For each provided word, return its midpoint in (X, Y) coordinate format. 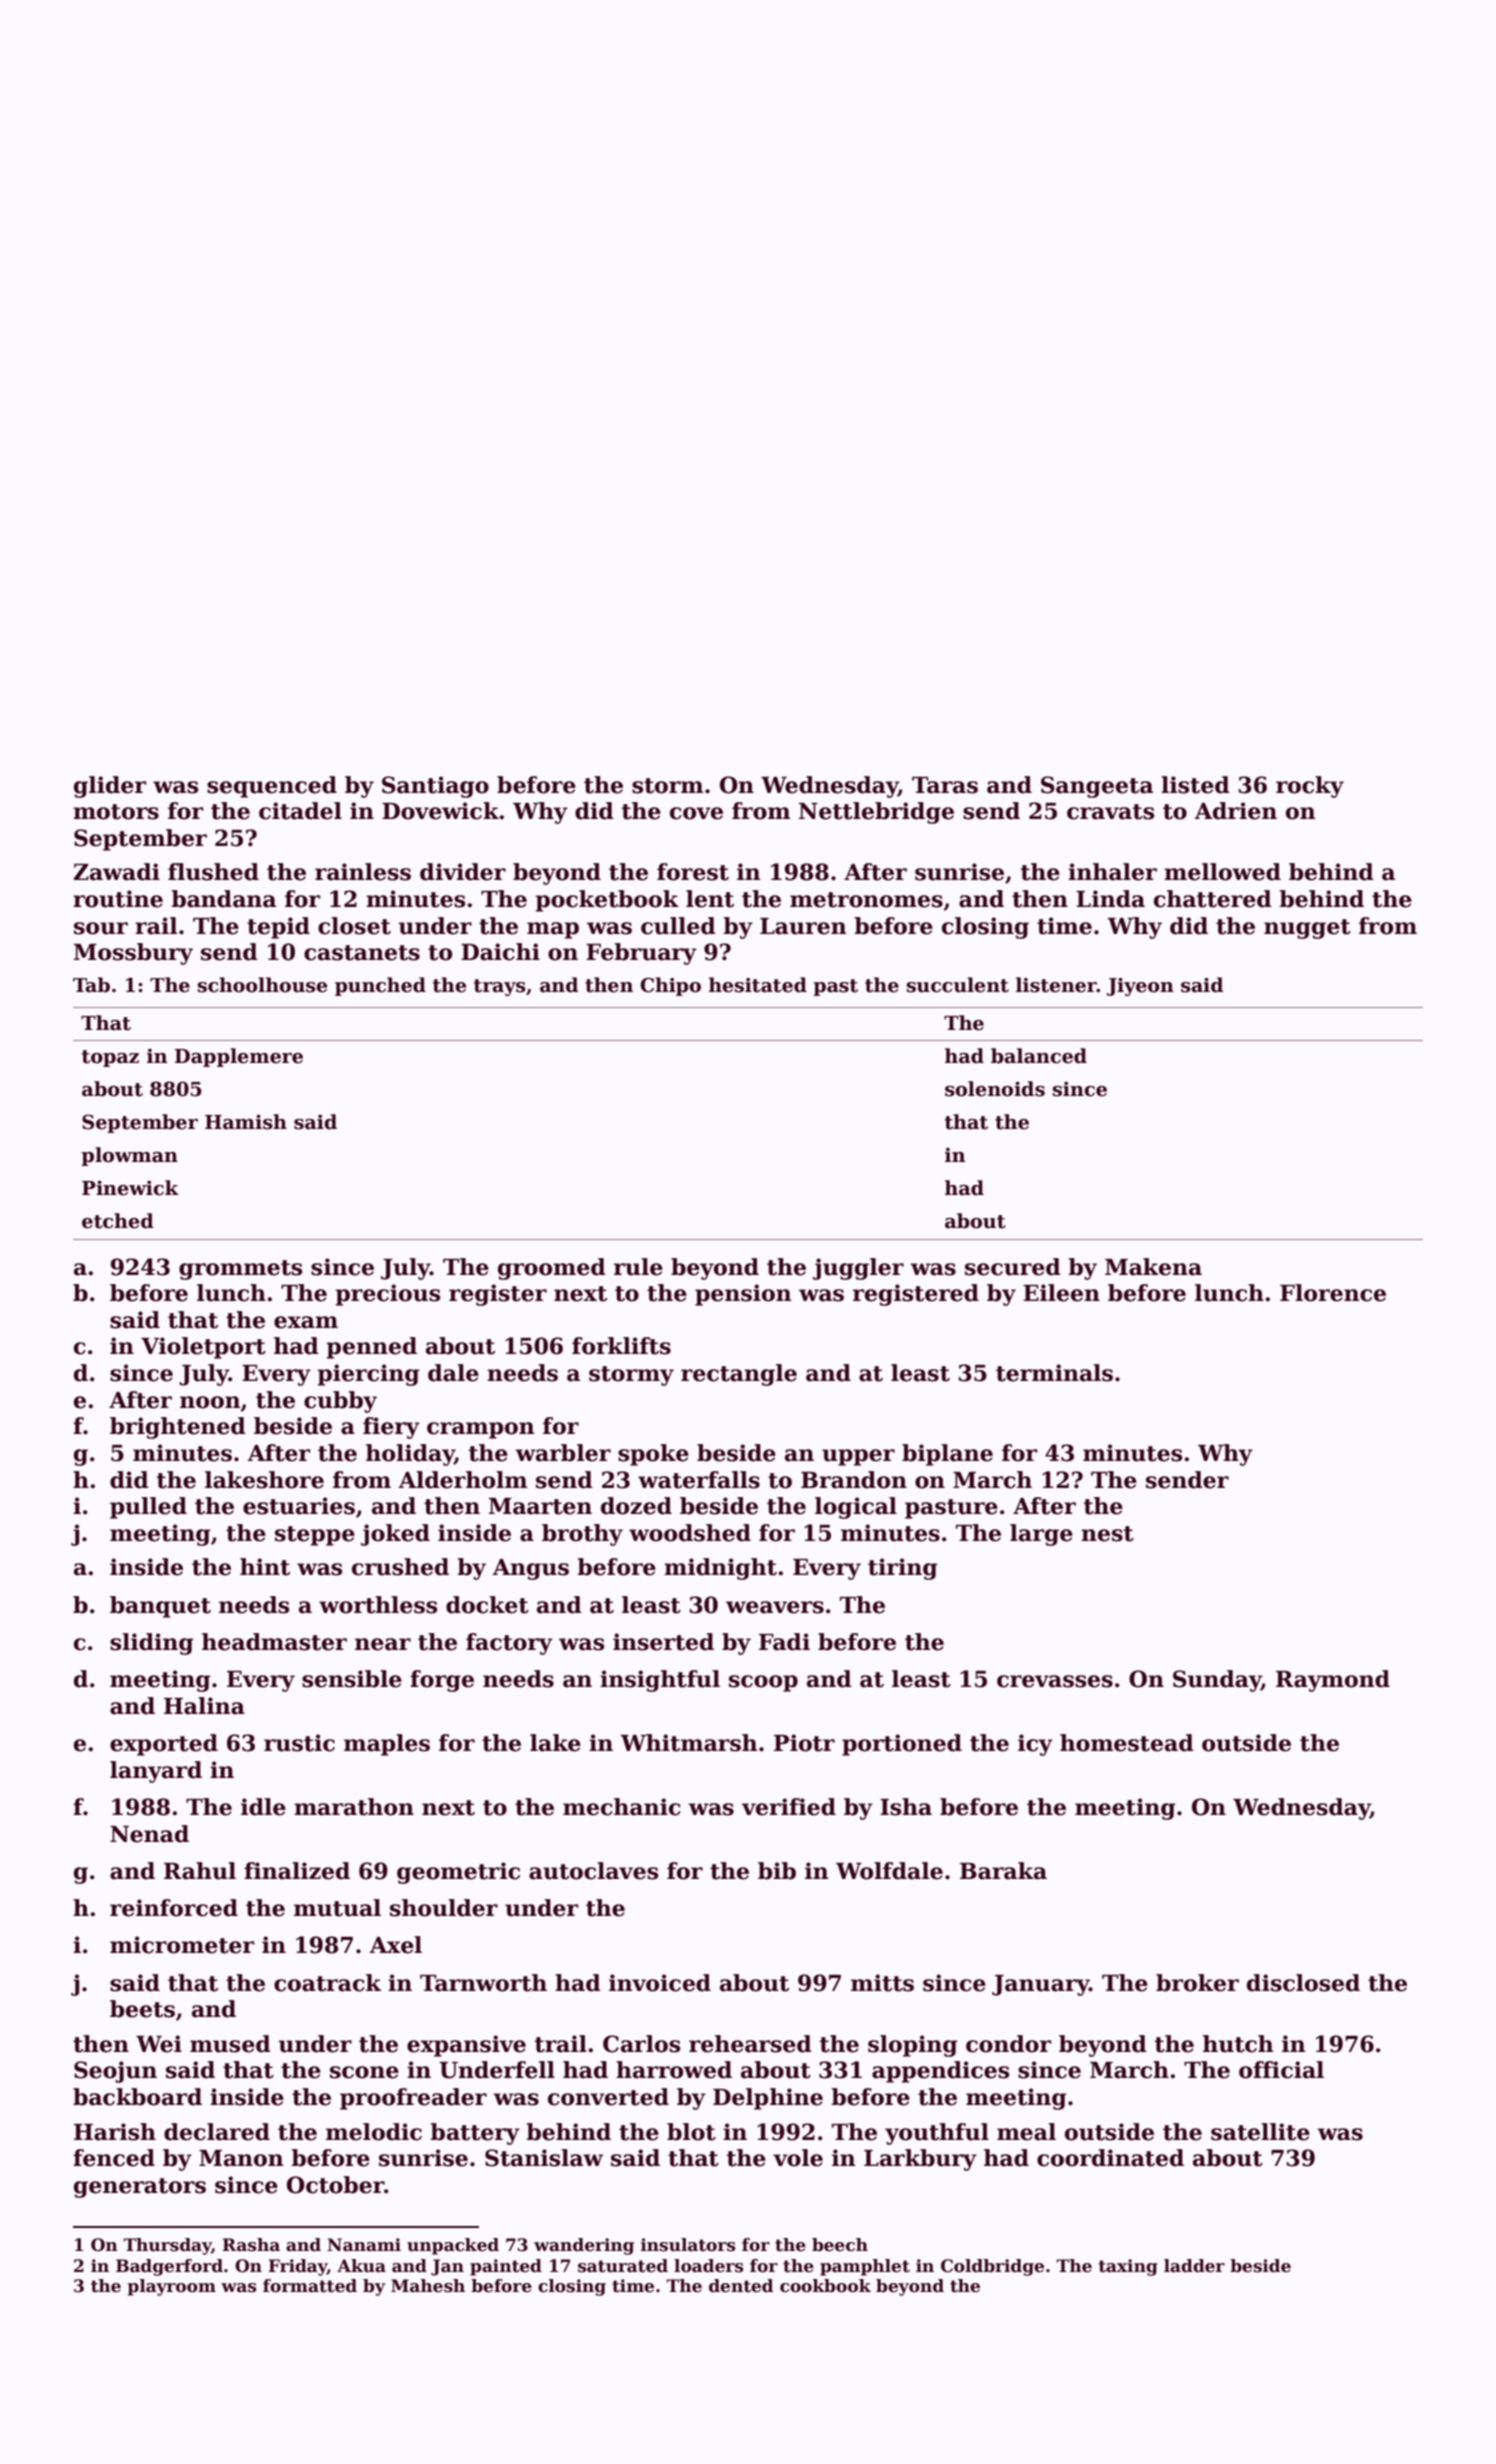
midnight (720, 1569)
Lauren (803, 926)
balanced (1039, 1056)
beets (142, 2009)
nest (1107, 1534)
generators (140, 2188)
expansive (466, 2046)
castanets (362, 953)
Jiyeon (1140, 987)
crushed (400, 1567)
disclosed (1303, 1983)
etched (118, 1221)
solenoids (995, 1089)
